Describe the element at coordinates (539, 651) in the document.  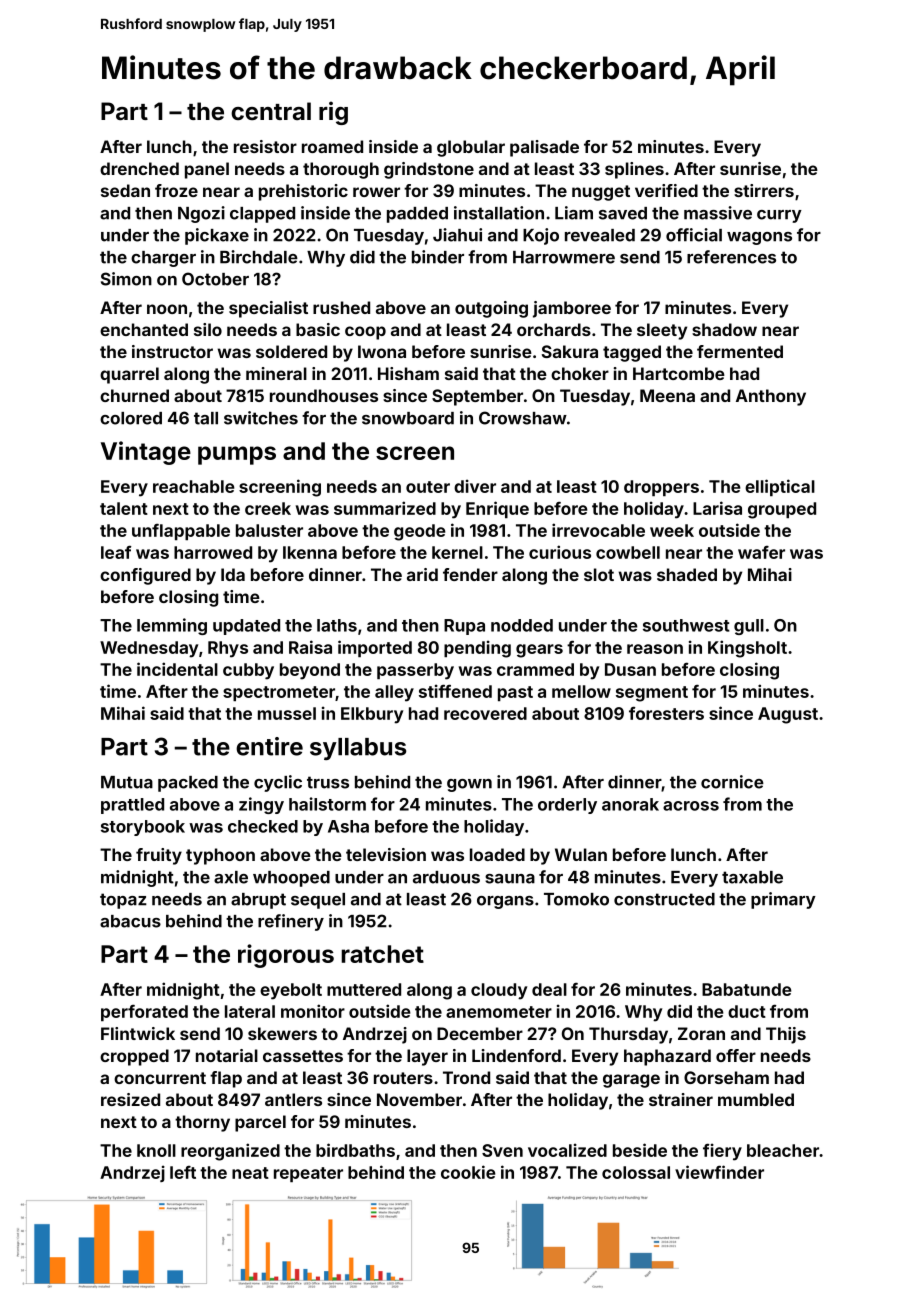
I see `gears` at that location.
